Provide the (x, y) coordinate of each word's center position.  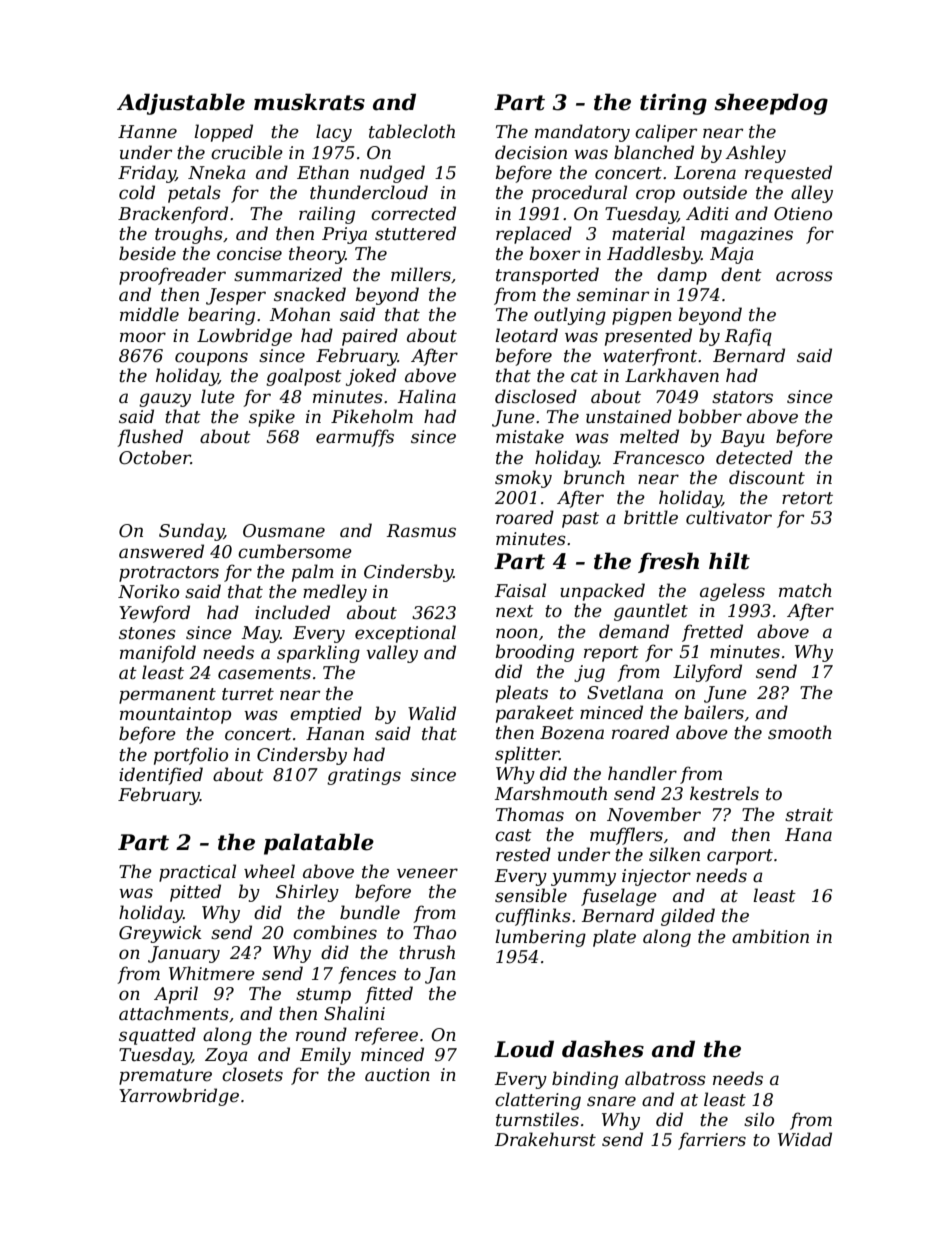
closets (252, 1074)
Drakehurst (545, 1139)
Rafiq (748, 337)
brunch (594, 477)
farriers (712, 1141)
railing (327, 215)
